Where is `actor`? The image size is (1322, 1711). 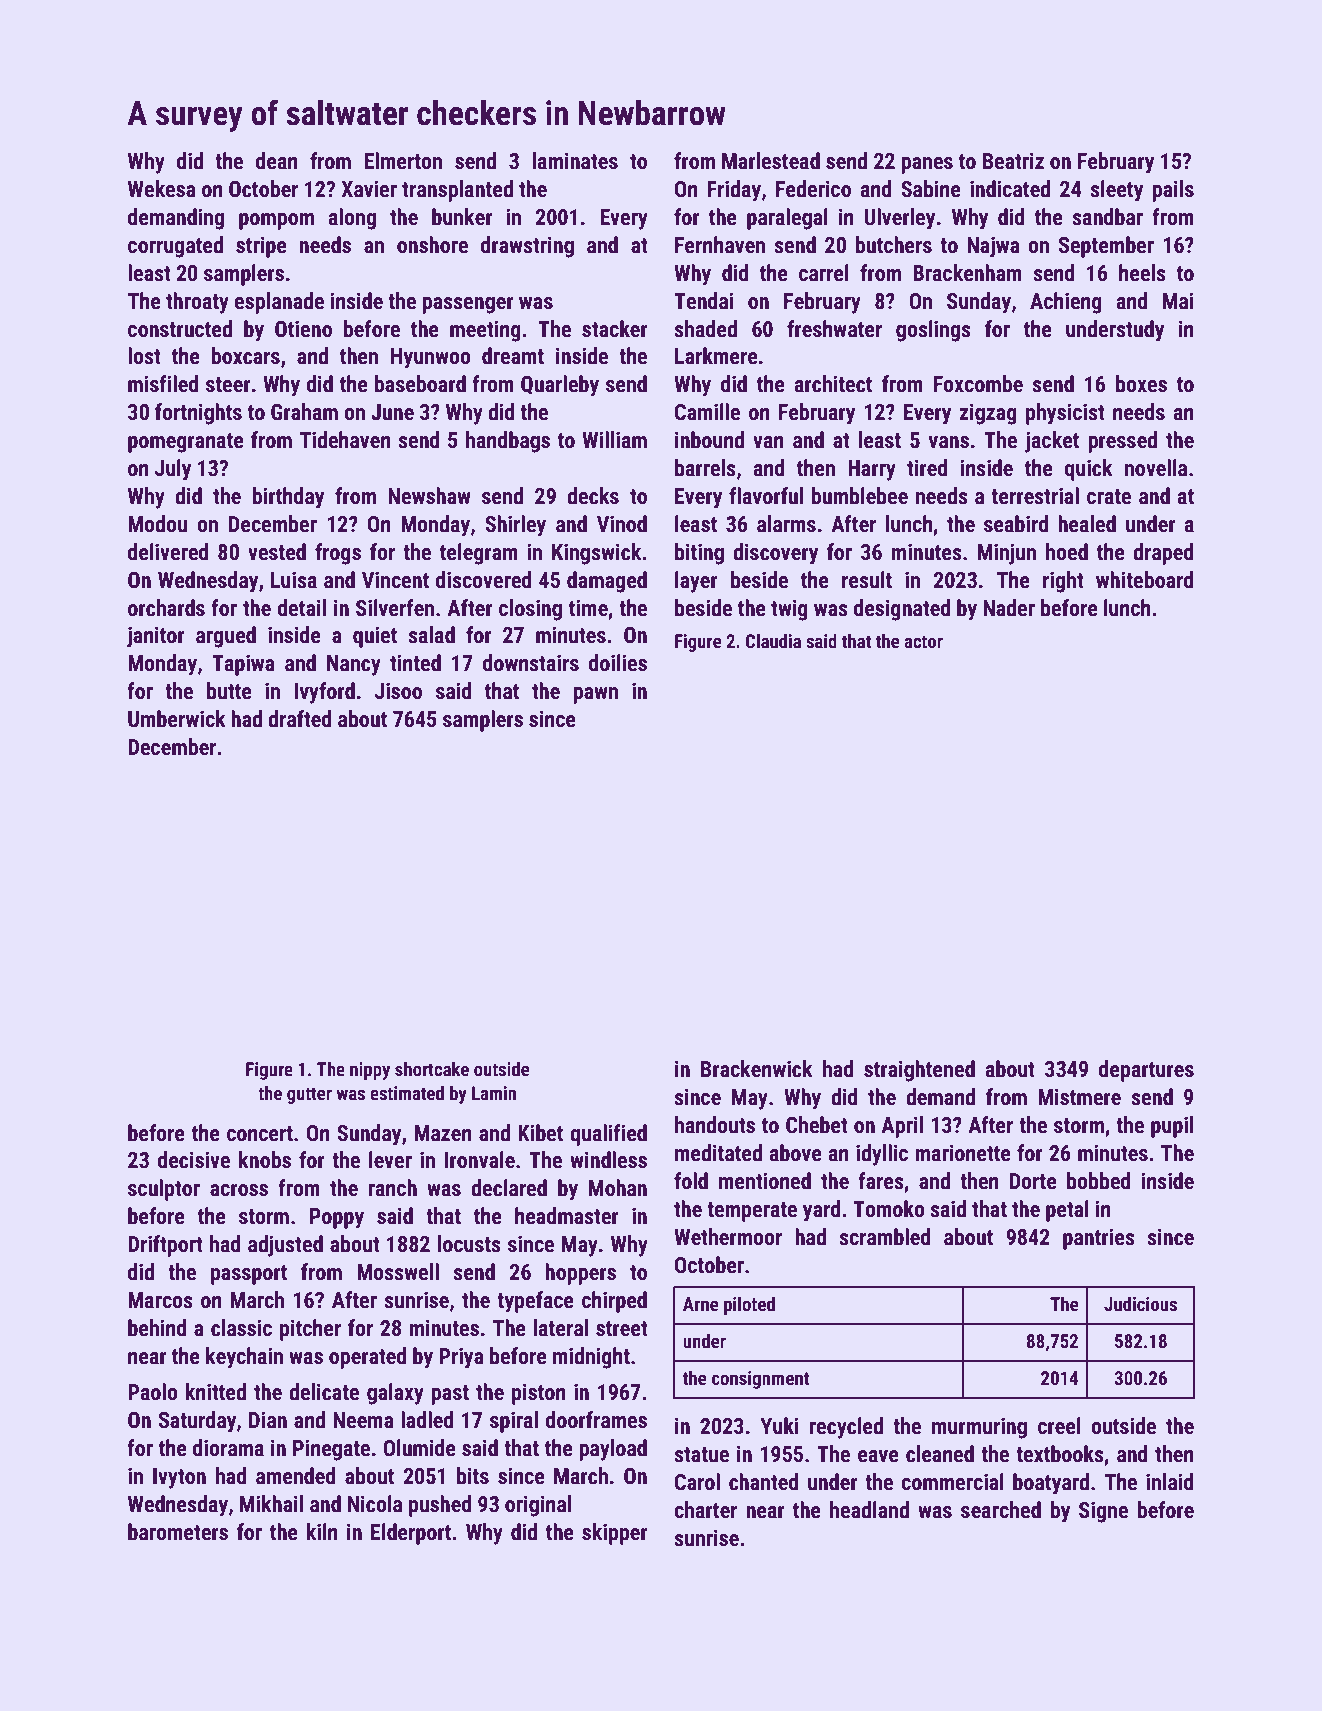 actor is located at coordinates (923, 641).
